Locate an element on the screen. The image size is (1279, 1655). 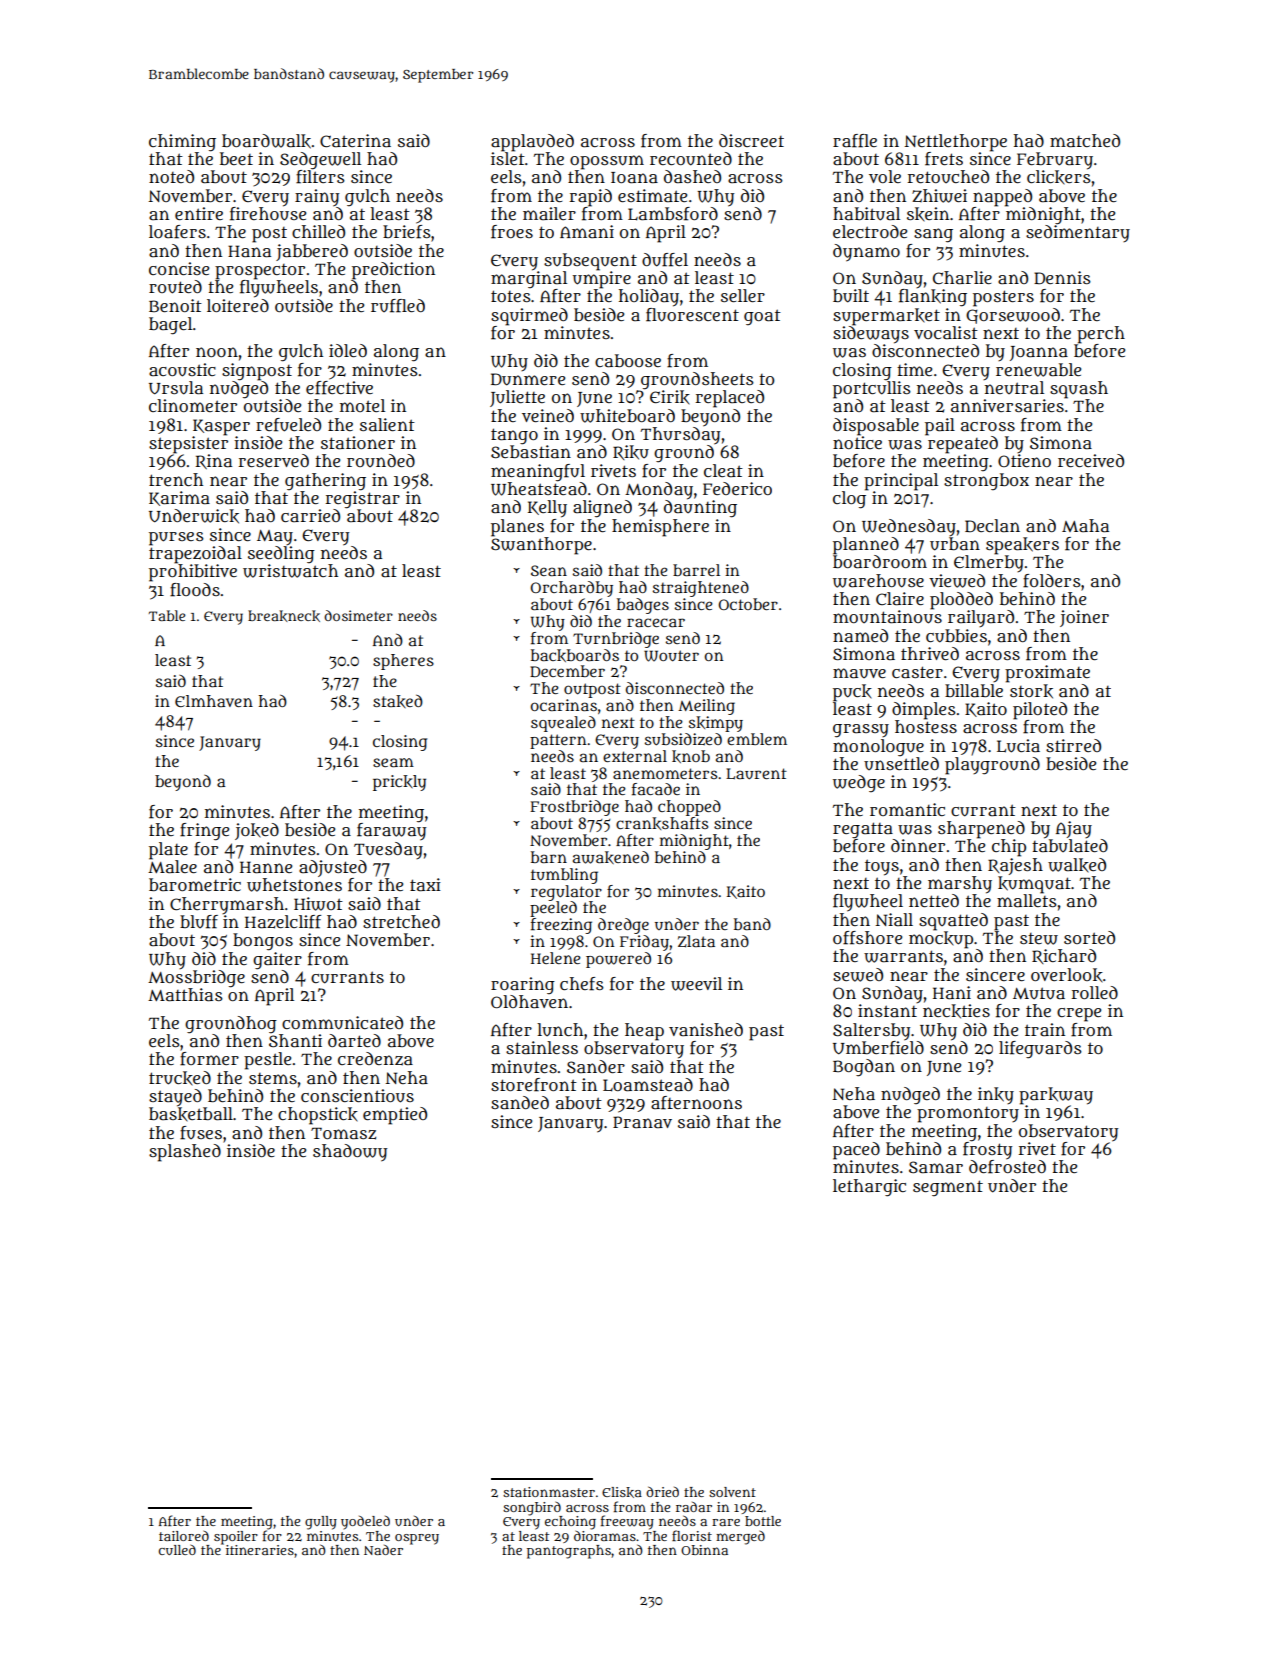
pantographs is located at coordinates (569, 1552).
